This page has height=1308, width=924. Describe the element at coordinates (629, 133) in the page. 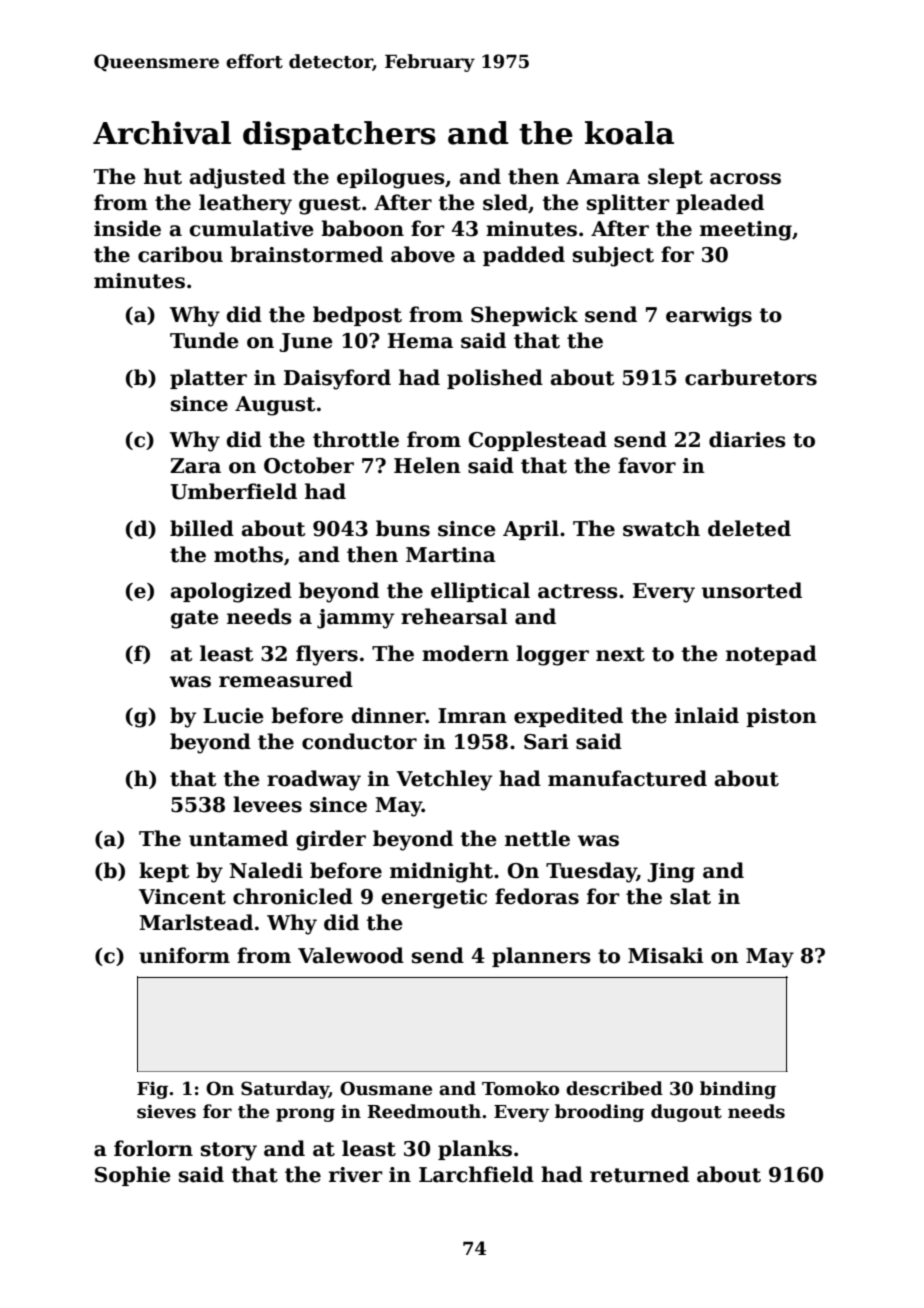

I see `koala` at that location.
